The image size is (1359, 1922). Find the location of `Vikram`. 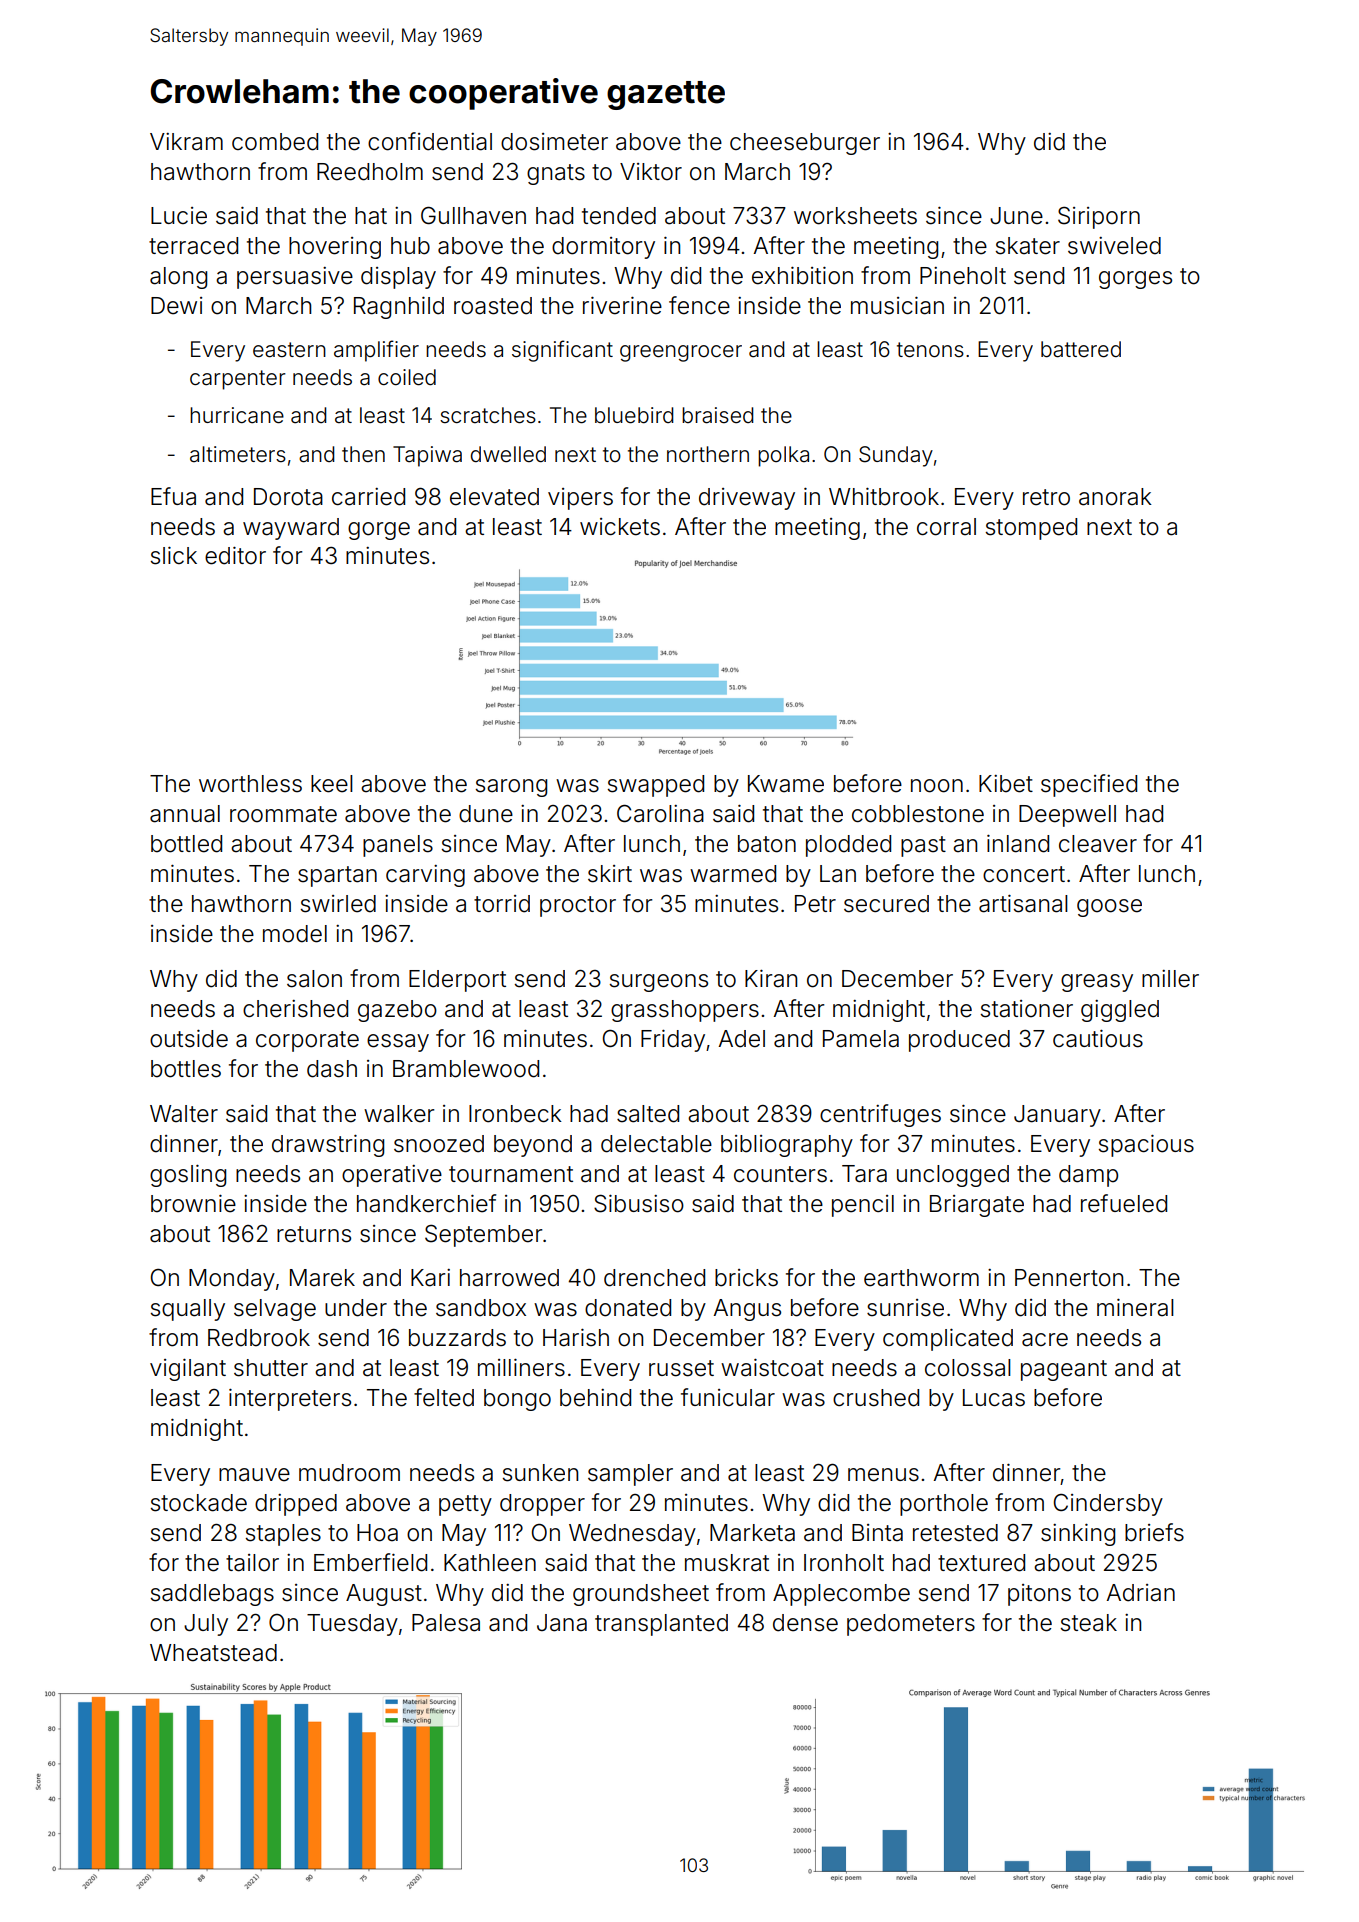

Vikram is located at coordinates (186, 142).
